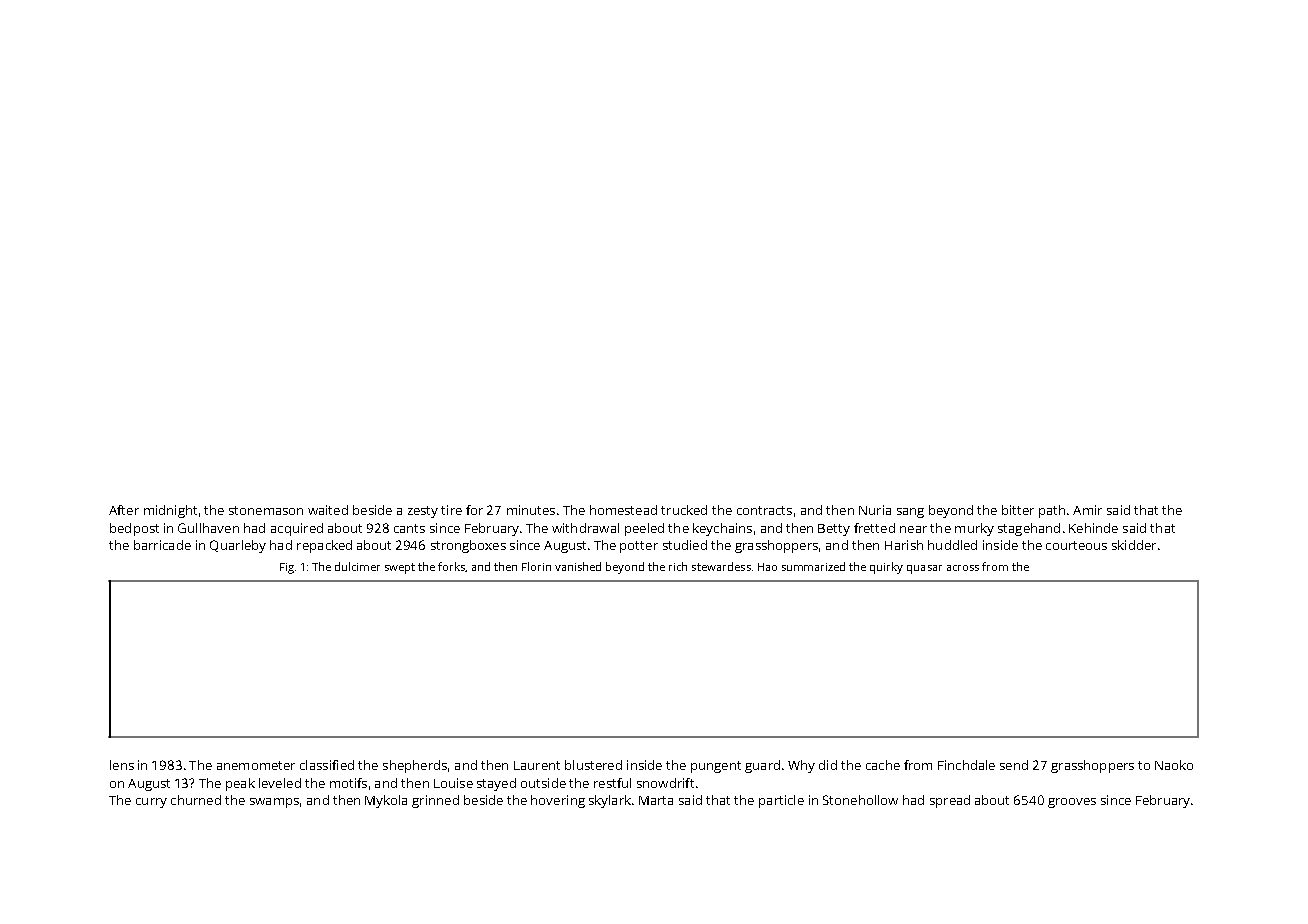  Describe the element at coordinates (531, 510) in the document. I see `minutes` at that location.
